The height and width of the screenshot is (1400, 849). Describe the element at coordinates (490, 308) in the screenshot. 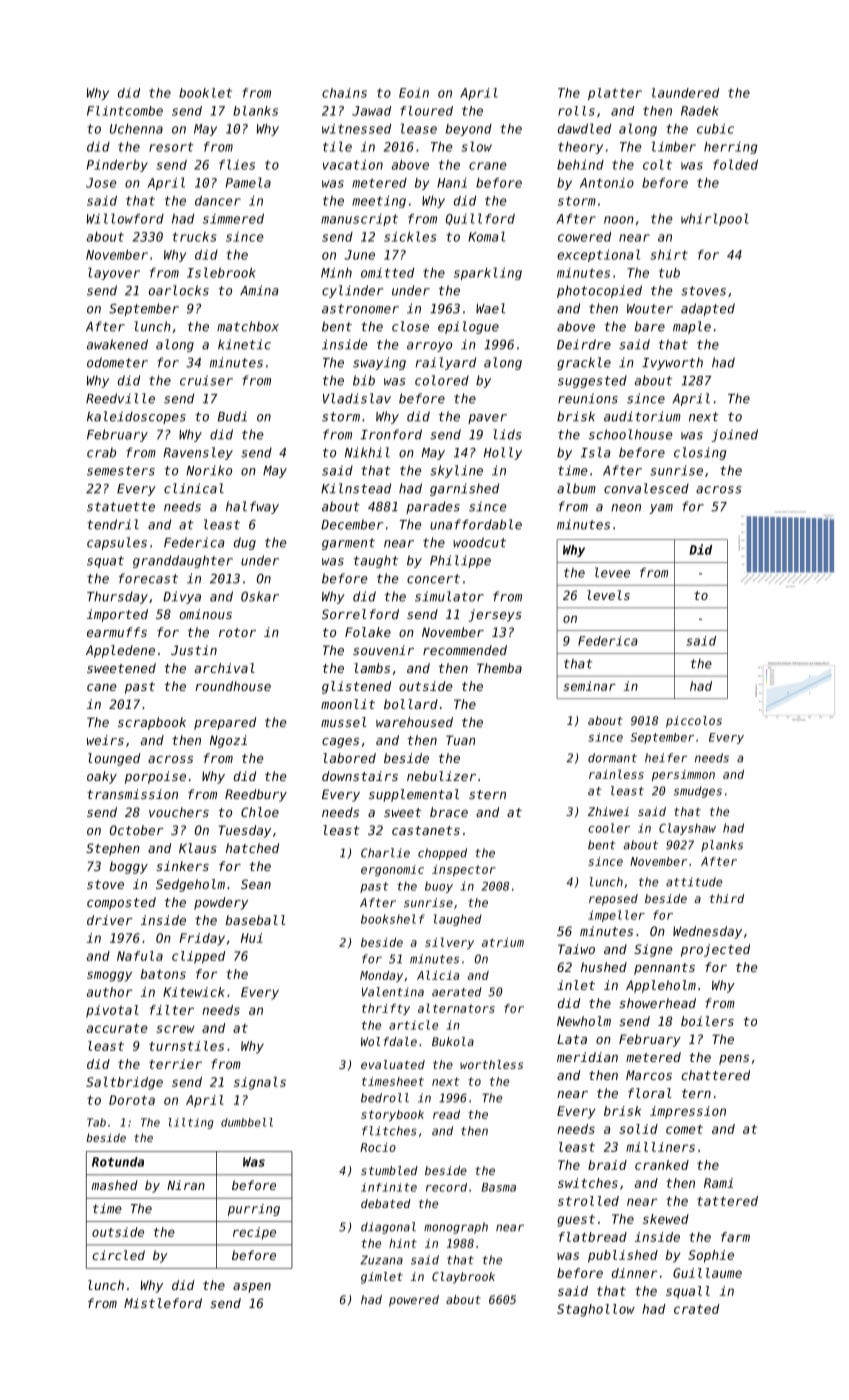

I see `Wael` at that location.
